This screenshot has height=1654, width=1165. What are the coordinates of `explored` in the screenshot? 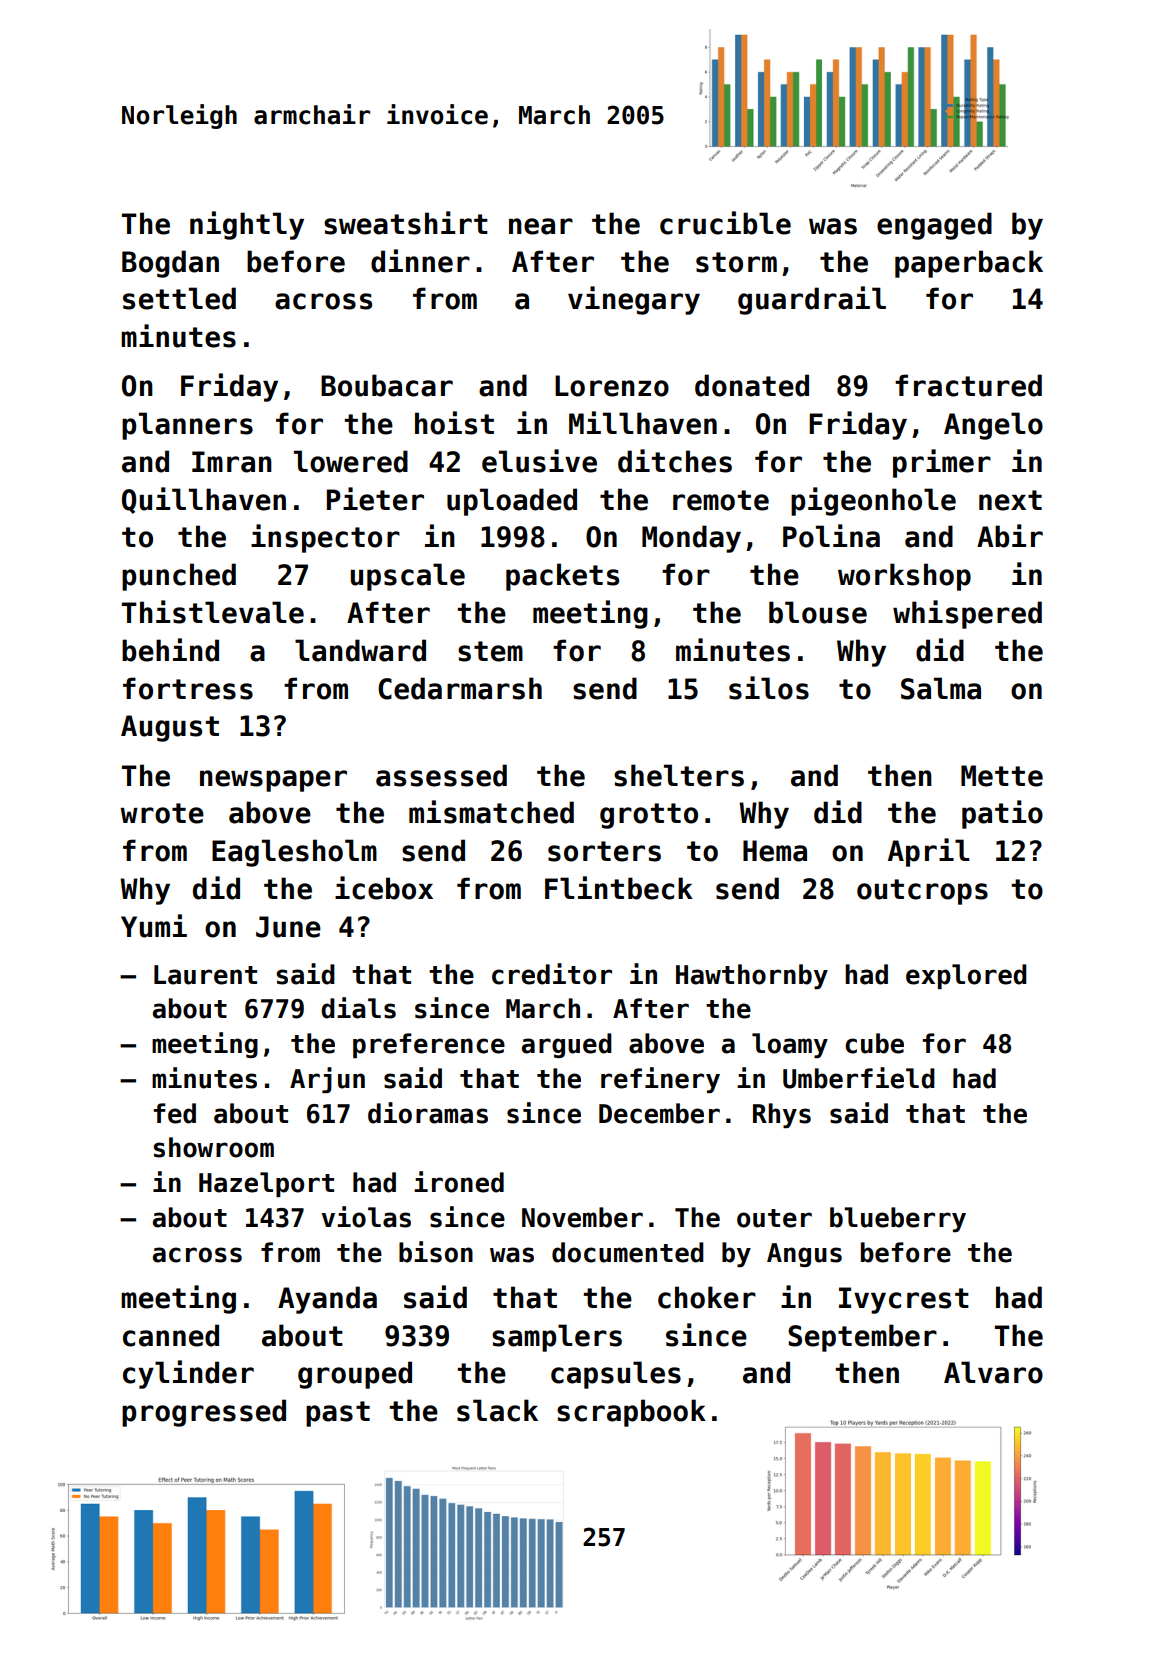 It's located at (966, 976).
